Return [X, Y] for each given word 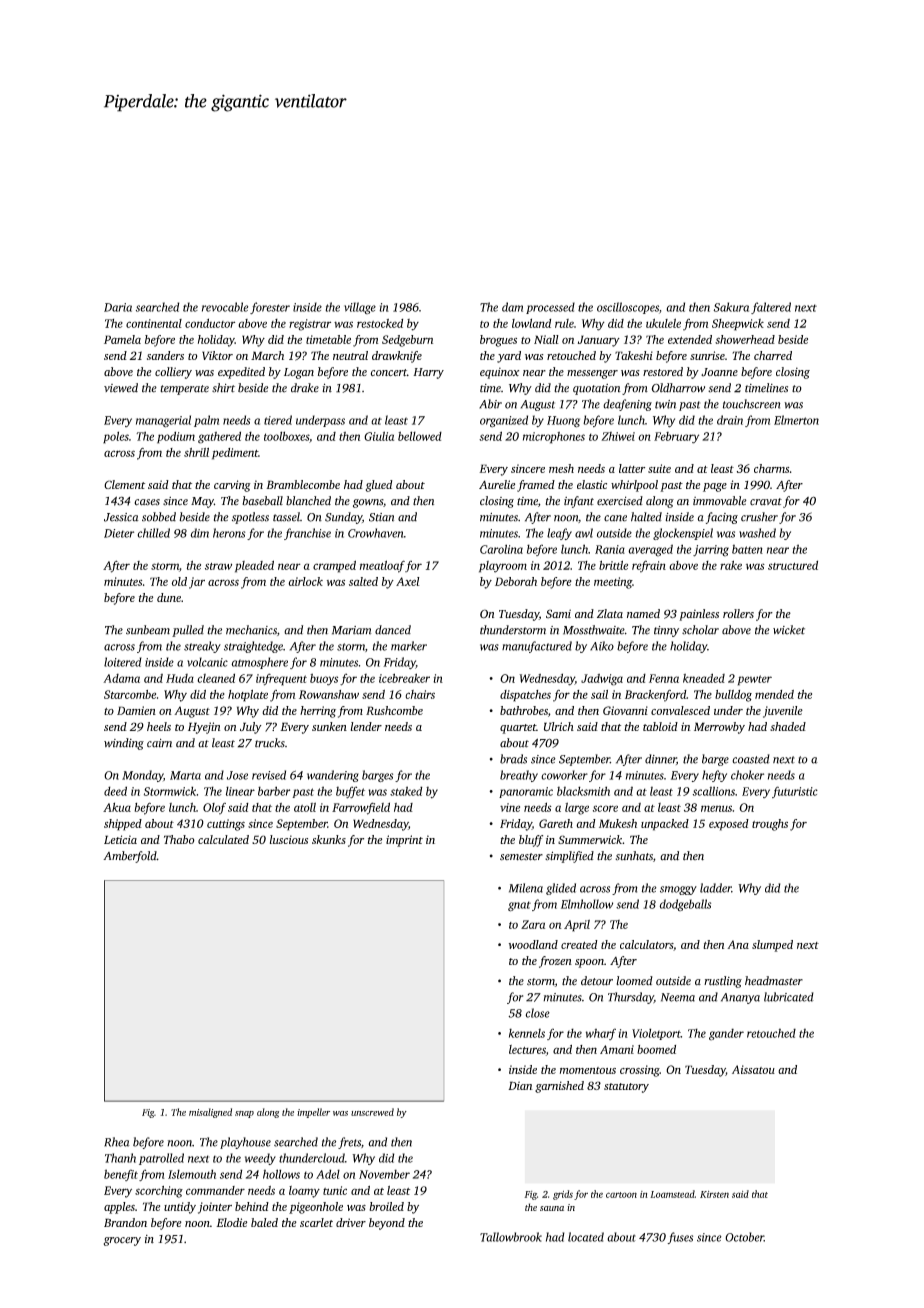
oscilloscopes [628, 308]
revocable [225, 307]
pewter [755, 680]
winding [124, 744]
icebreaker [404, 678]
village [360, 308]
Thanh [120, 1158]
